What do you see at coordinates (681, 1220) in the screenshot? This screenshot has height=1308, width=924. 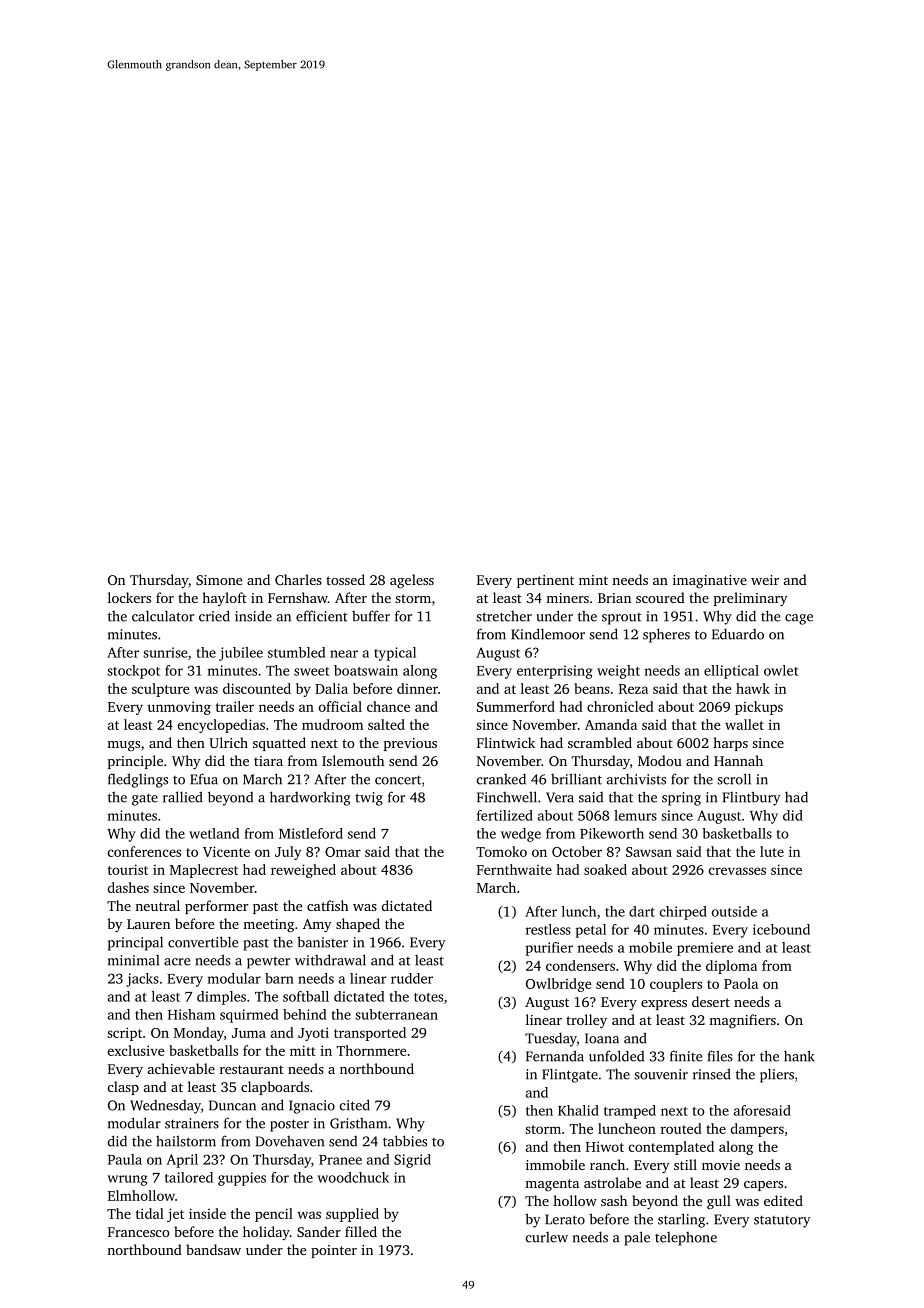 I see `starling` at bounding box center [681, 1220].
